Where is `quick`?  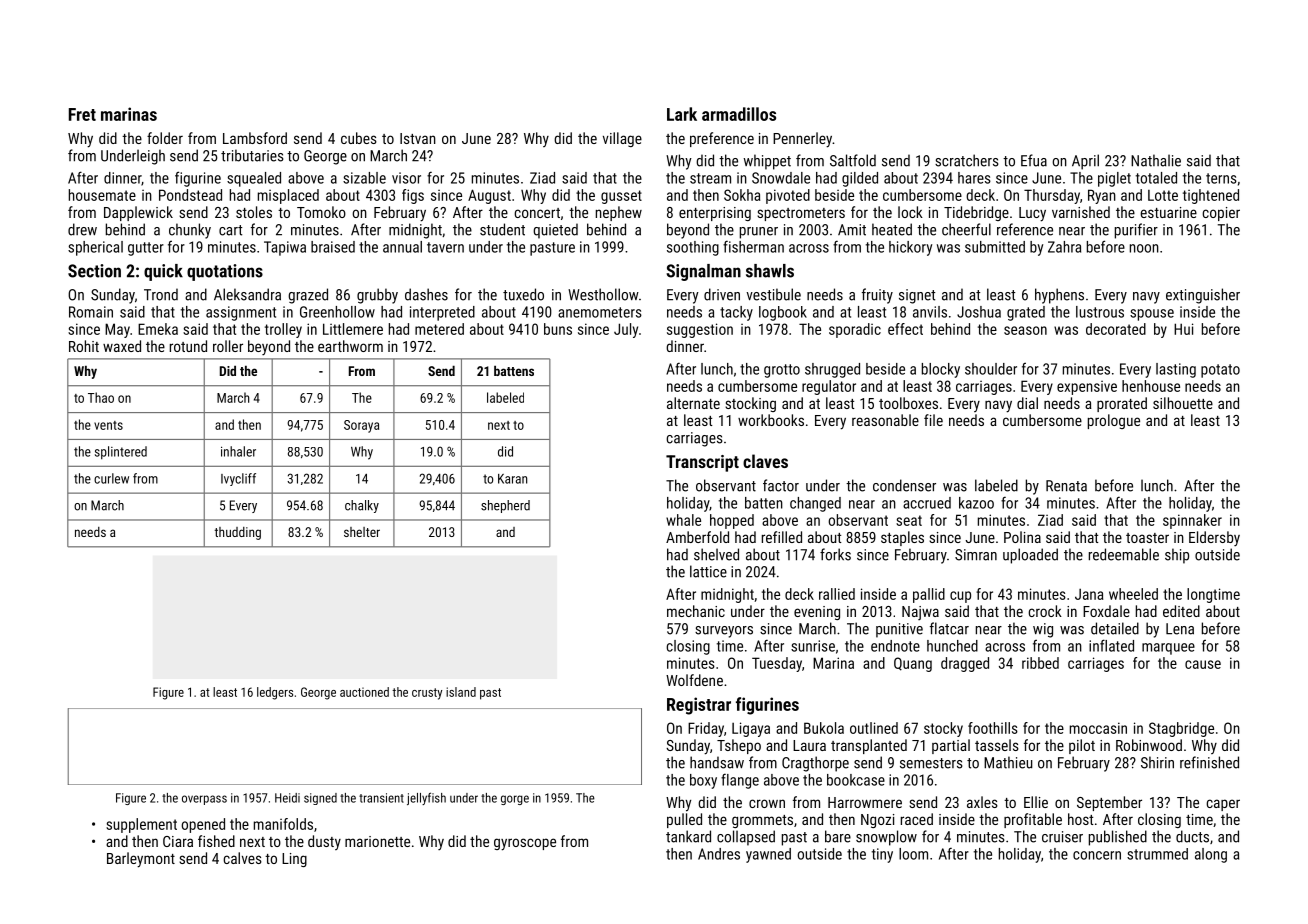
quick is located at coordinates (163, 272).
